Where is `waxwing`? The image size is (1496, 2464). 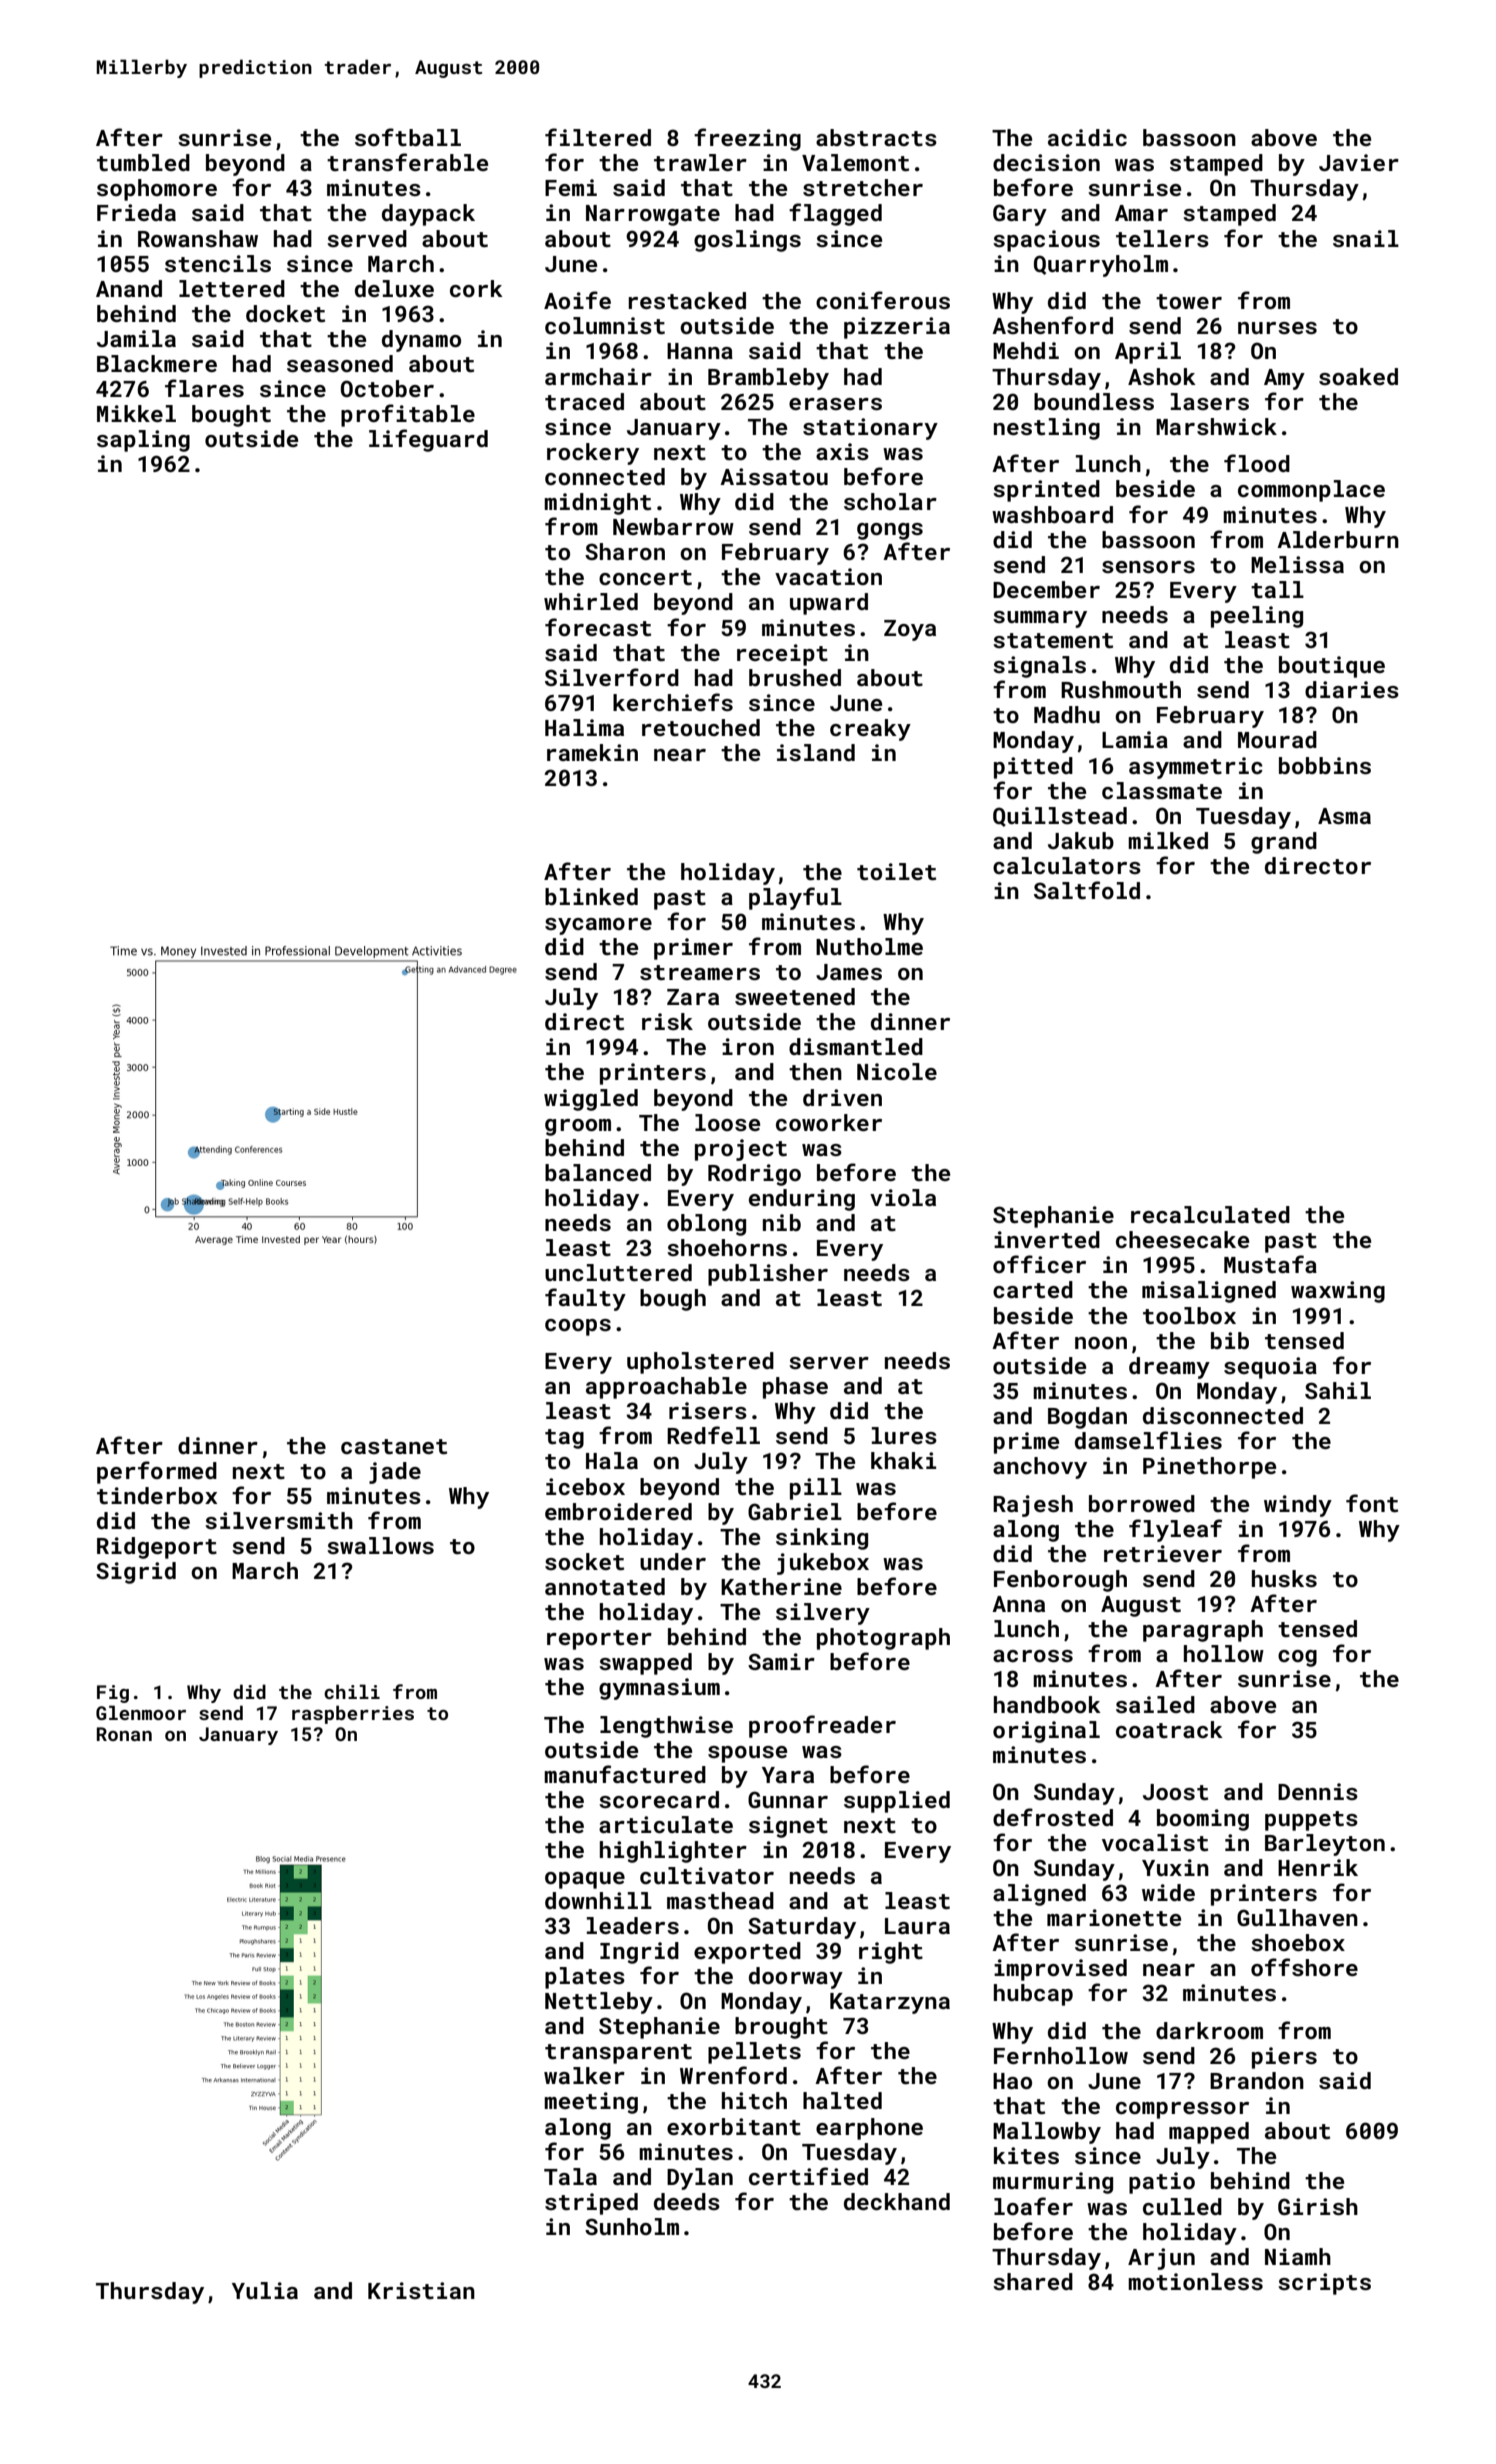 waxwing is located at coordinates (1338, 1292).
